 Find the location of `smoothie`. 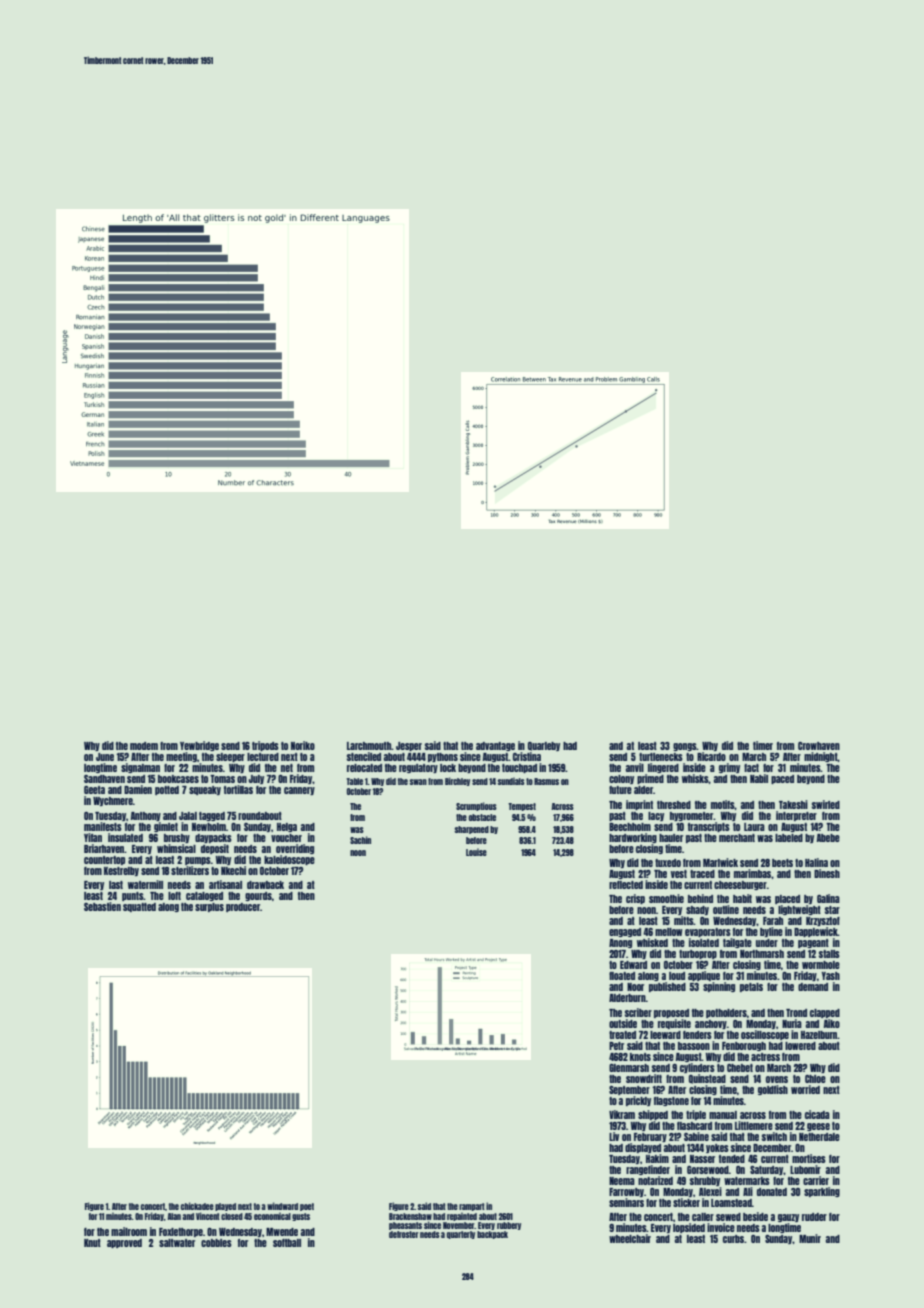

smoothie is located at coordinates (666, 898).
